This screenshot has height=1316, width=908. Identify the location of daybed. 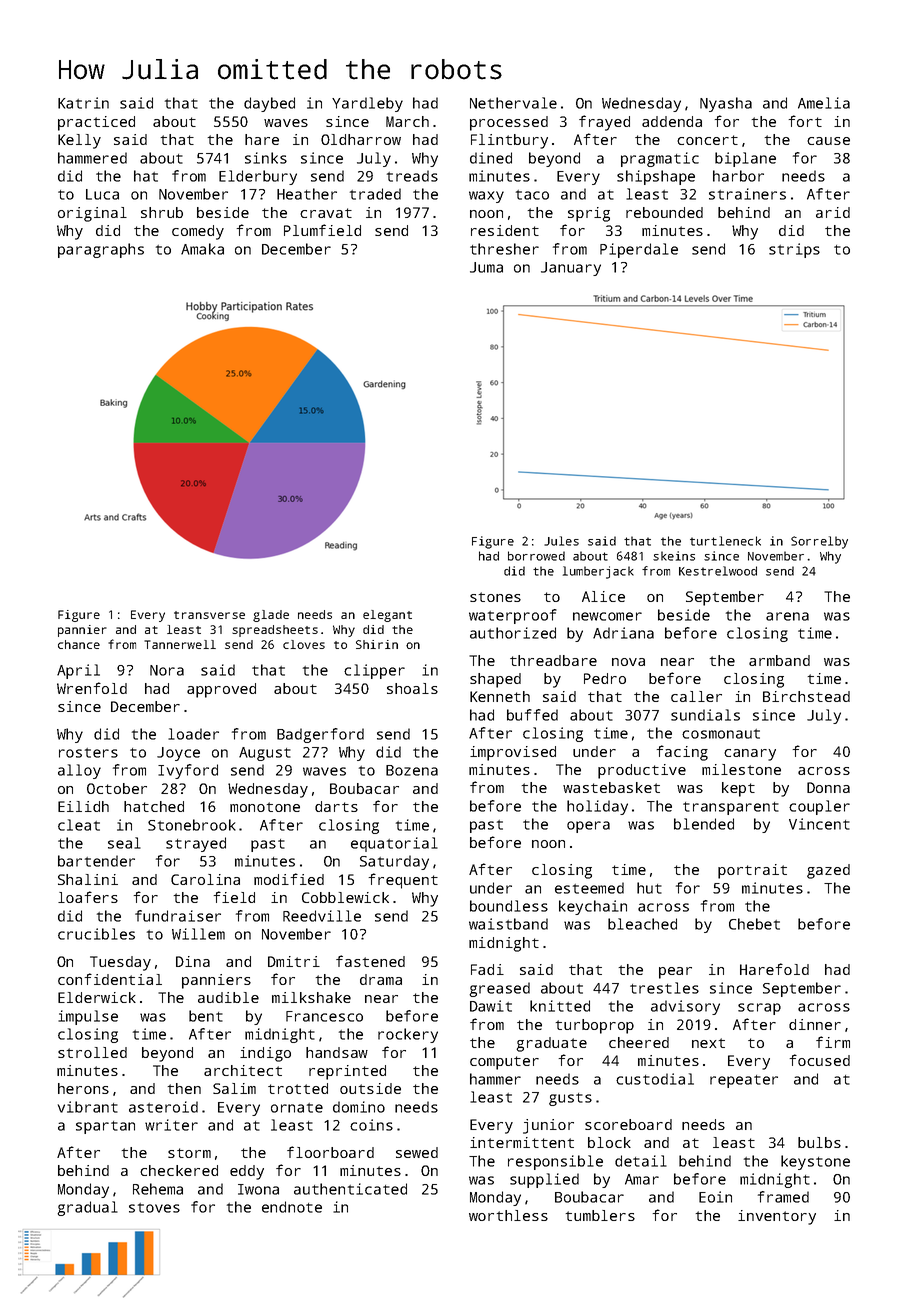
(269, 104).
